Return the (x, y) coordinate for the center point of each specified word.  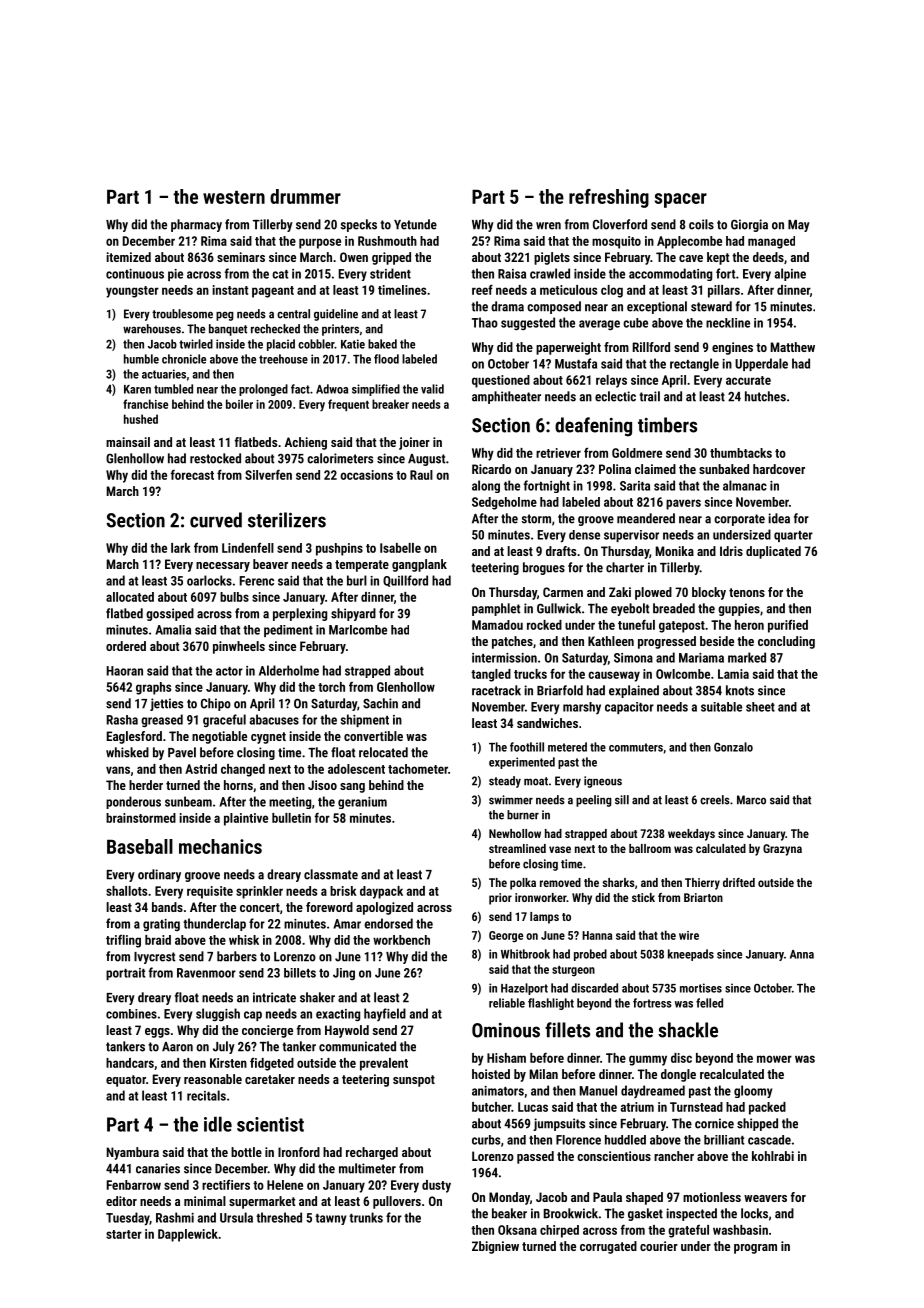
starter (124, 1234)
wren (548, 226)
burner (523, 815)
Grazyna (782, 850)
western (234, 197)
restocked (215, 458)
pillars (724, 291)
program (755, 1249)
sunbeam (188, 801)
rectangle (694, 364)
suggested (528, 323)
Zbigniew (495, 1247)
